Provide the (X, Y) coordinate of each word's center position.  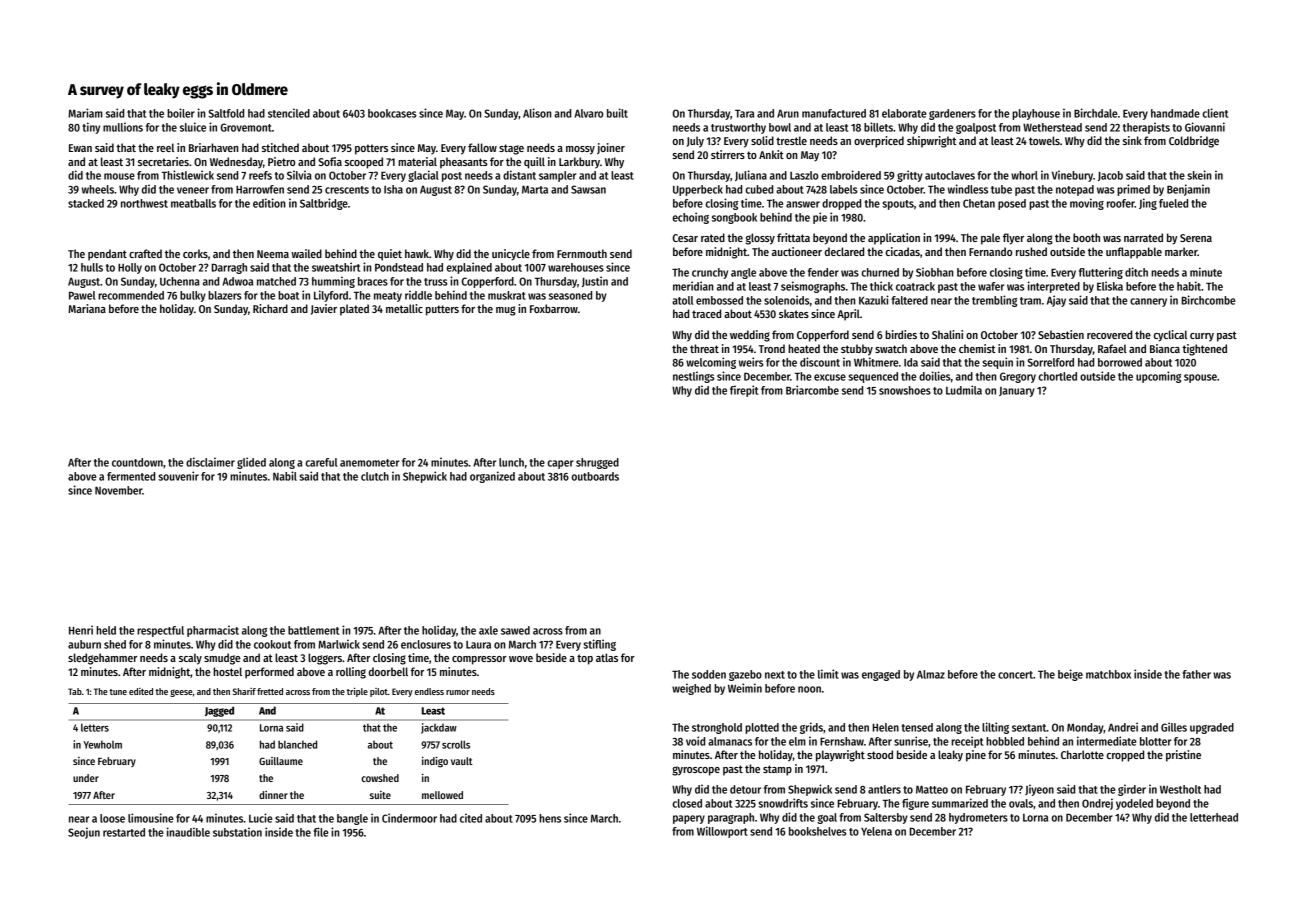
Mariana (87, 308)
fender (823, 272)
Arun (788, 113)
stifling (599, 645)
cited (471, 818)
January (1017, 392)
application (894, 239)
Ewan (80, 148)
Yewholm (102, 744)
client (1215, 113)
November (118, 490)
